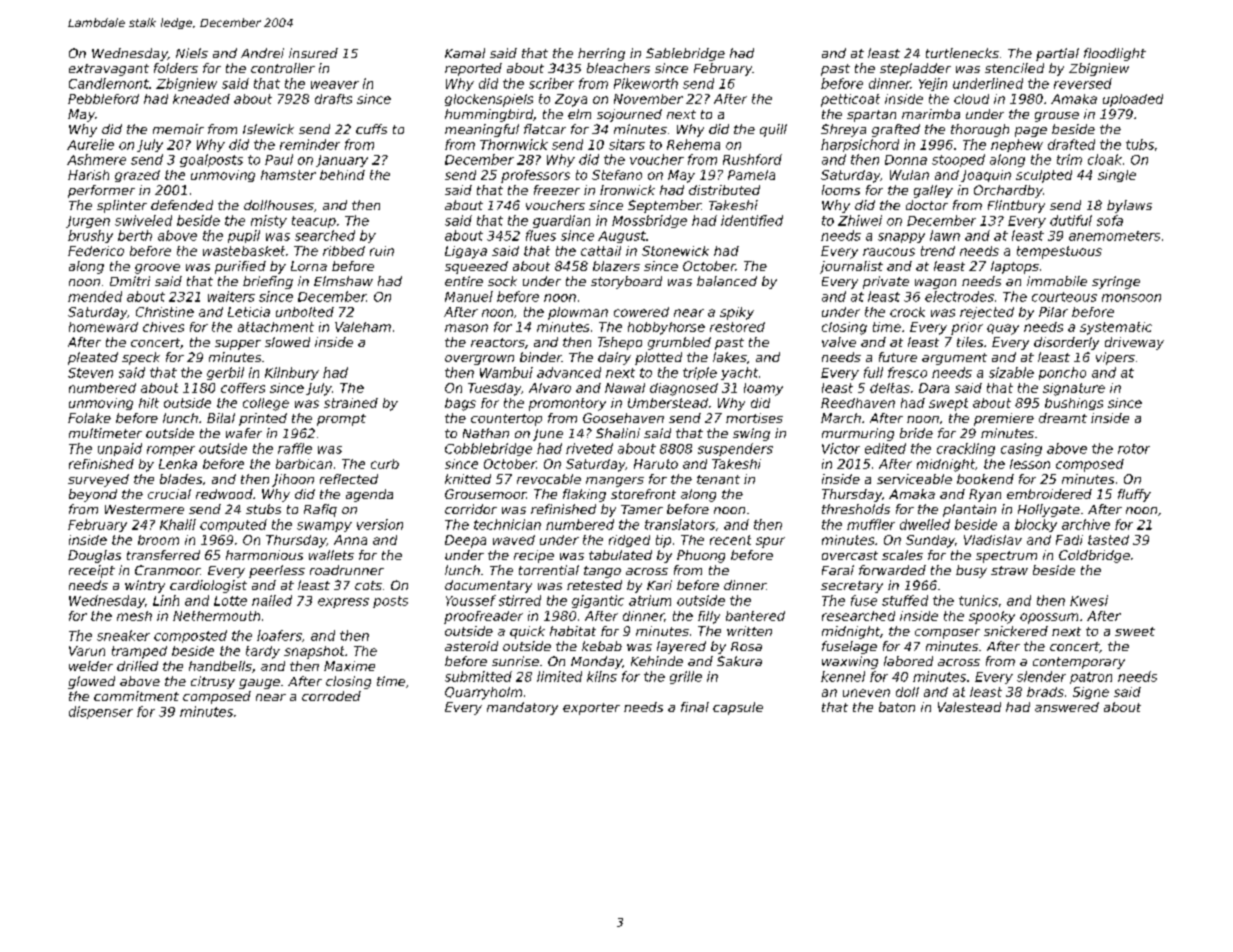 This document has height=952, width=1233. I want to click on floodlight, so click(1115, 54).
